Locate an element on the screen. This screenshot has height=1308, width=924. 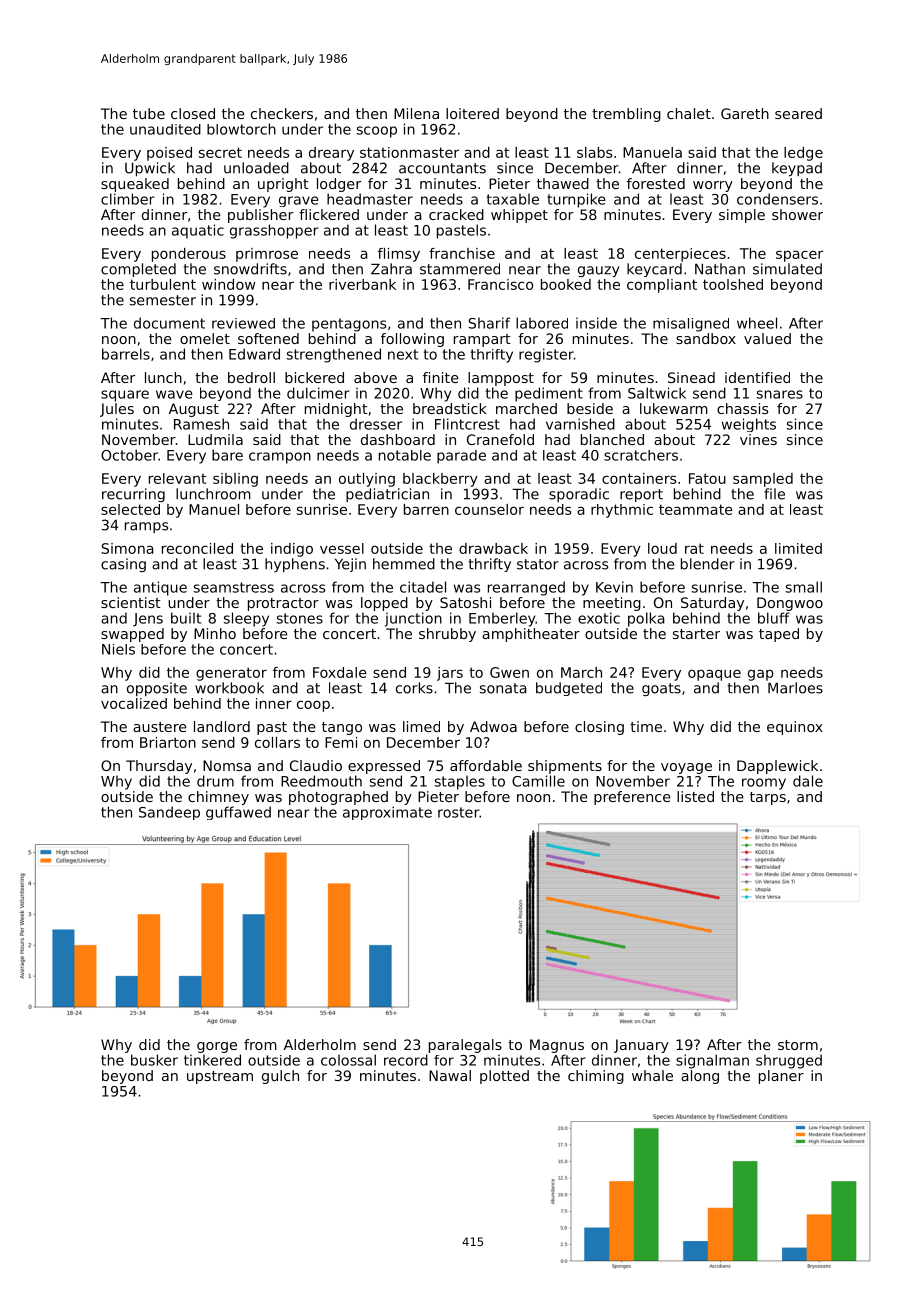
loitered is located at coordinates (472, 113).
